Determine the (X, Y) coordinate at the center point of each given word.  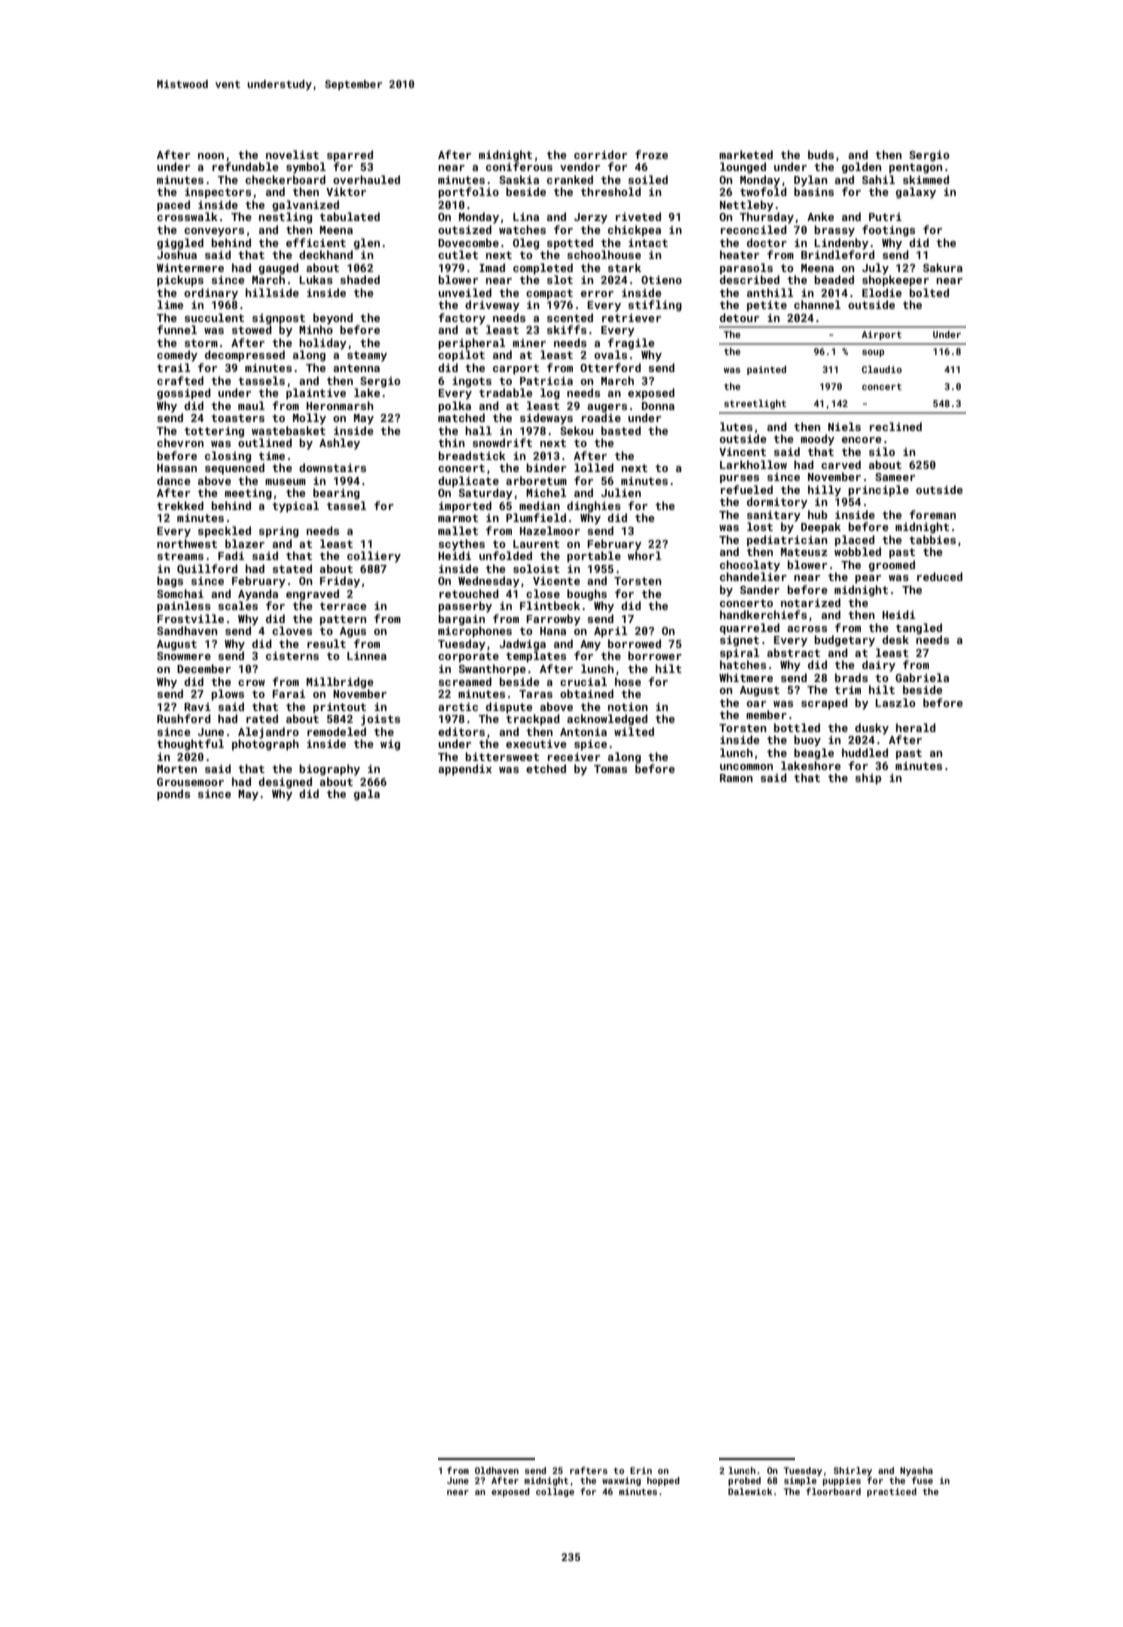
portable (594, 557)
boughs (587, 595)
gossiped (184, 394)
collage (555, 1492)
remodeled (336, 731)
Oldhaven (497, 1470)
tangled (919, 629)
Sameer (895, 477)
